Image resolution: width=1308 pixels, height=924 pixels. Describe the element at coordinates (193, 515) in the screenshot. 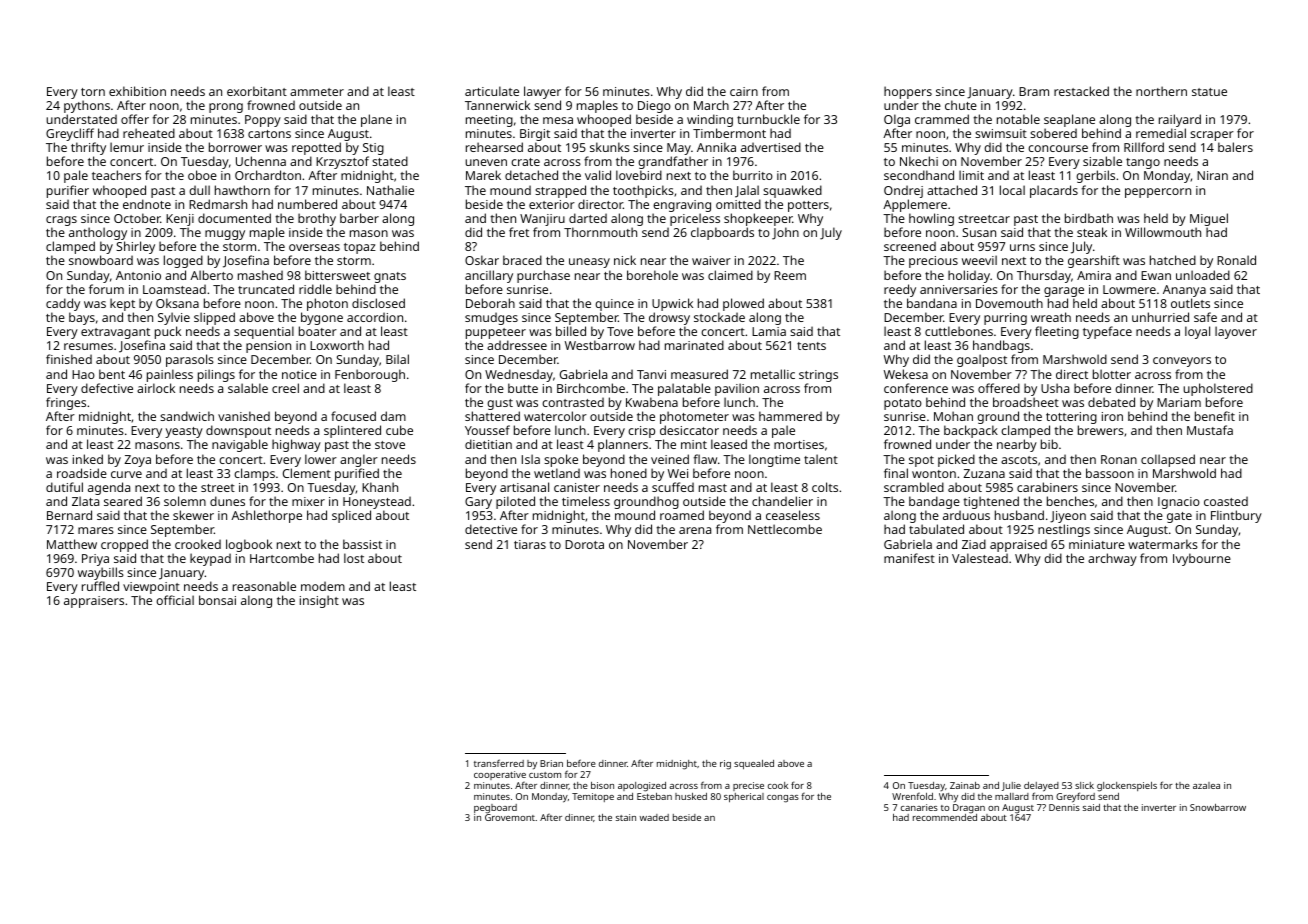

I see `skewer` at that location.
